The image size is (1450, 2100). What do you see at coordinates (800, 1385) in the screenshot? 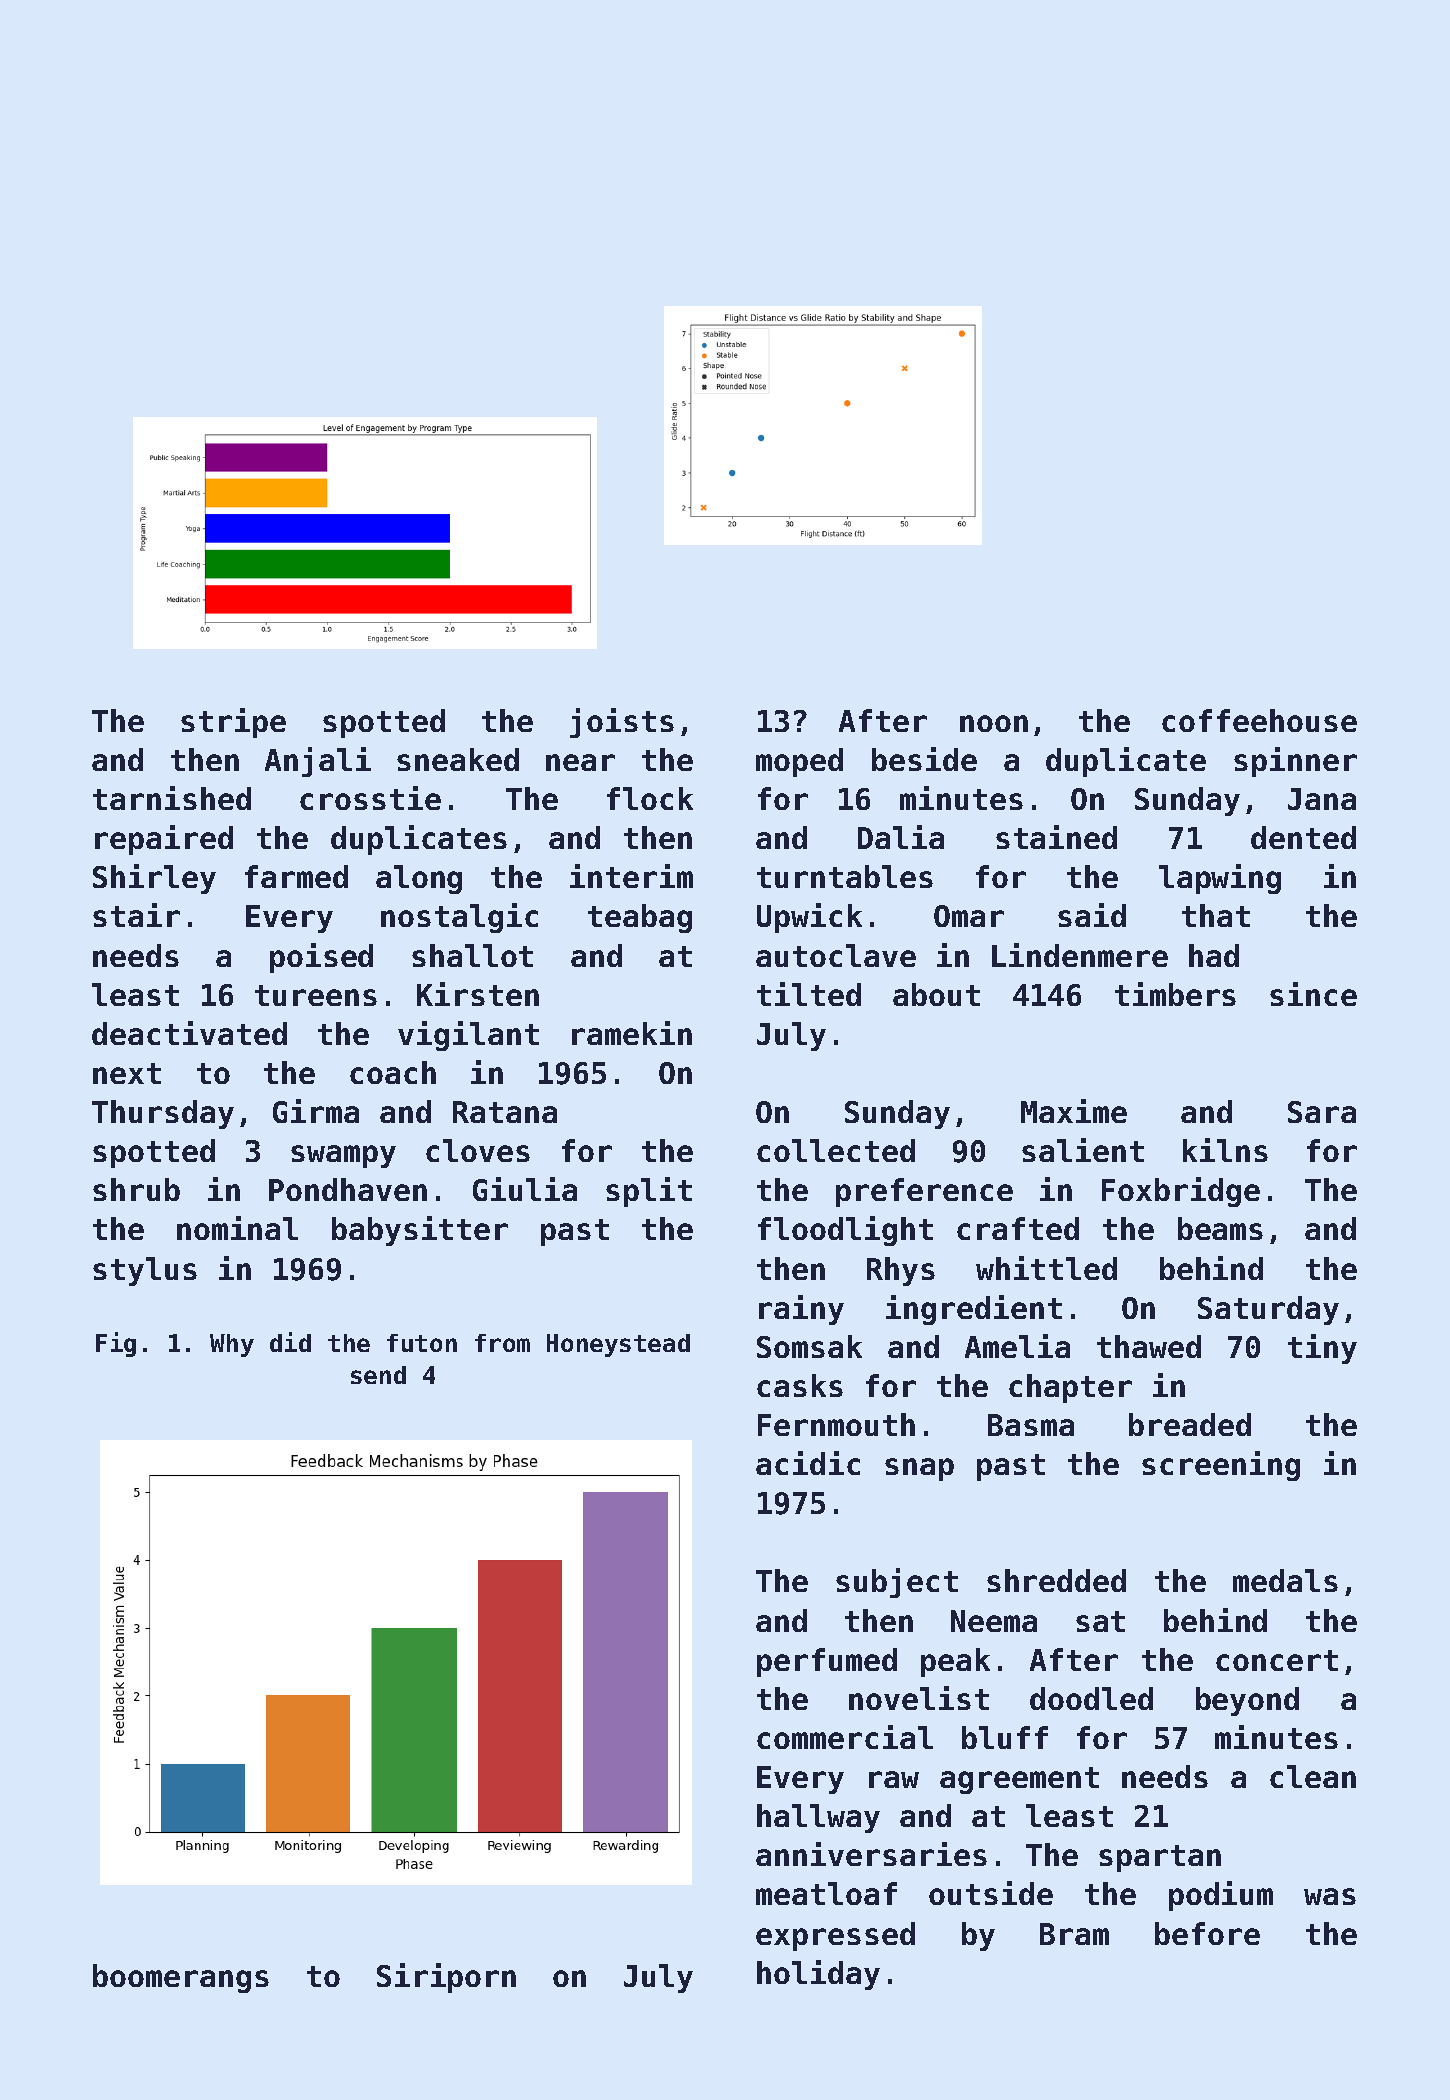
I see `casks` at bounding box center [800, 1385].
